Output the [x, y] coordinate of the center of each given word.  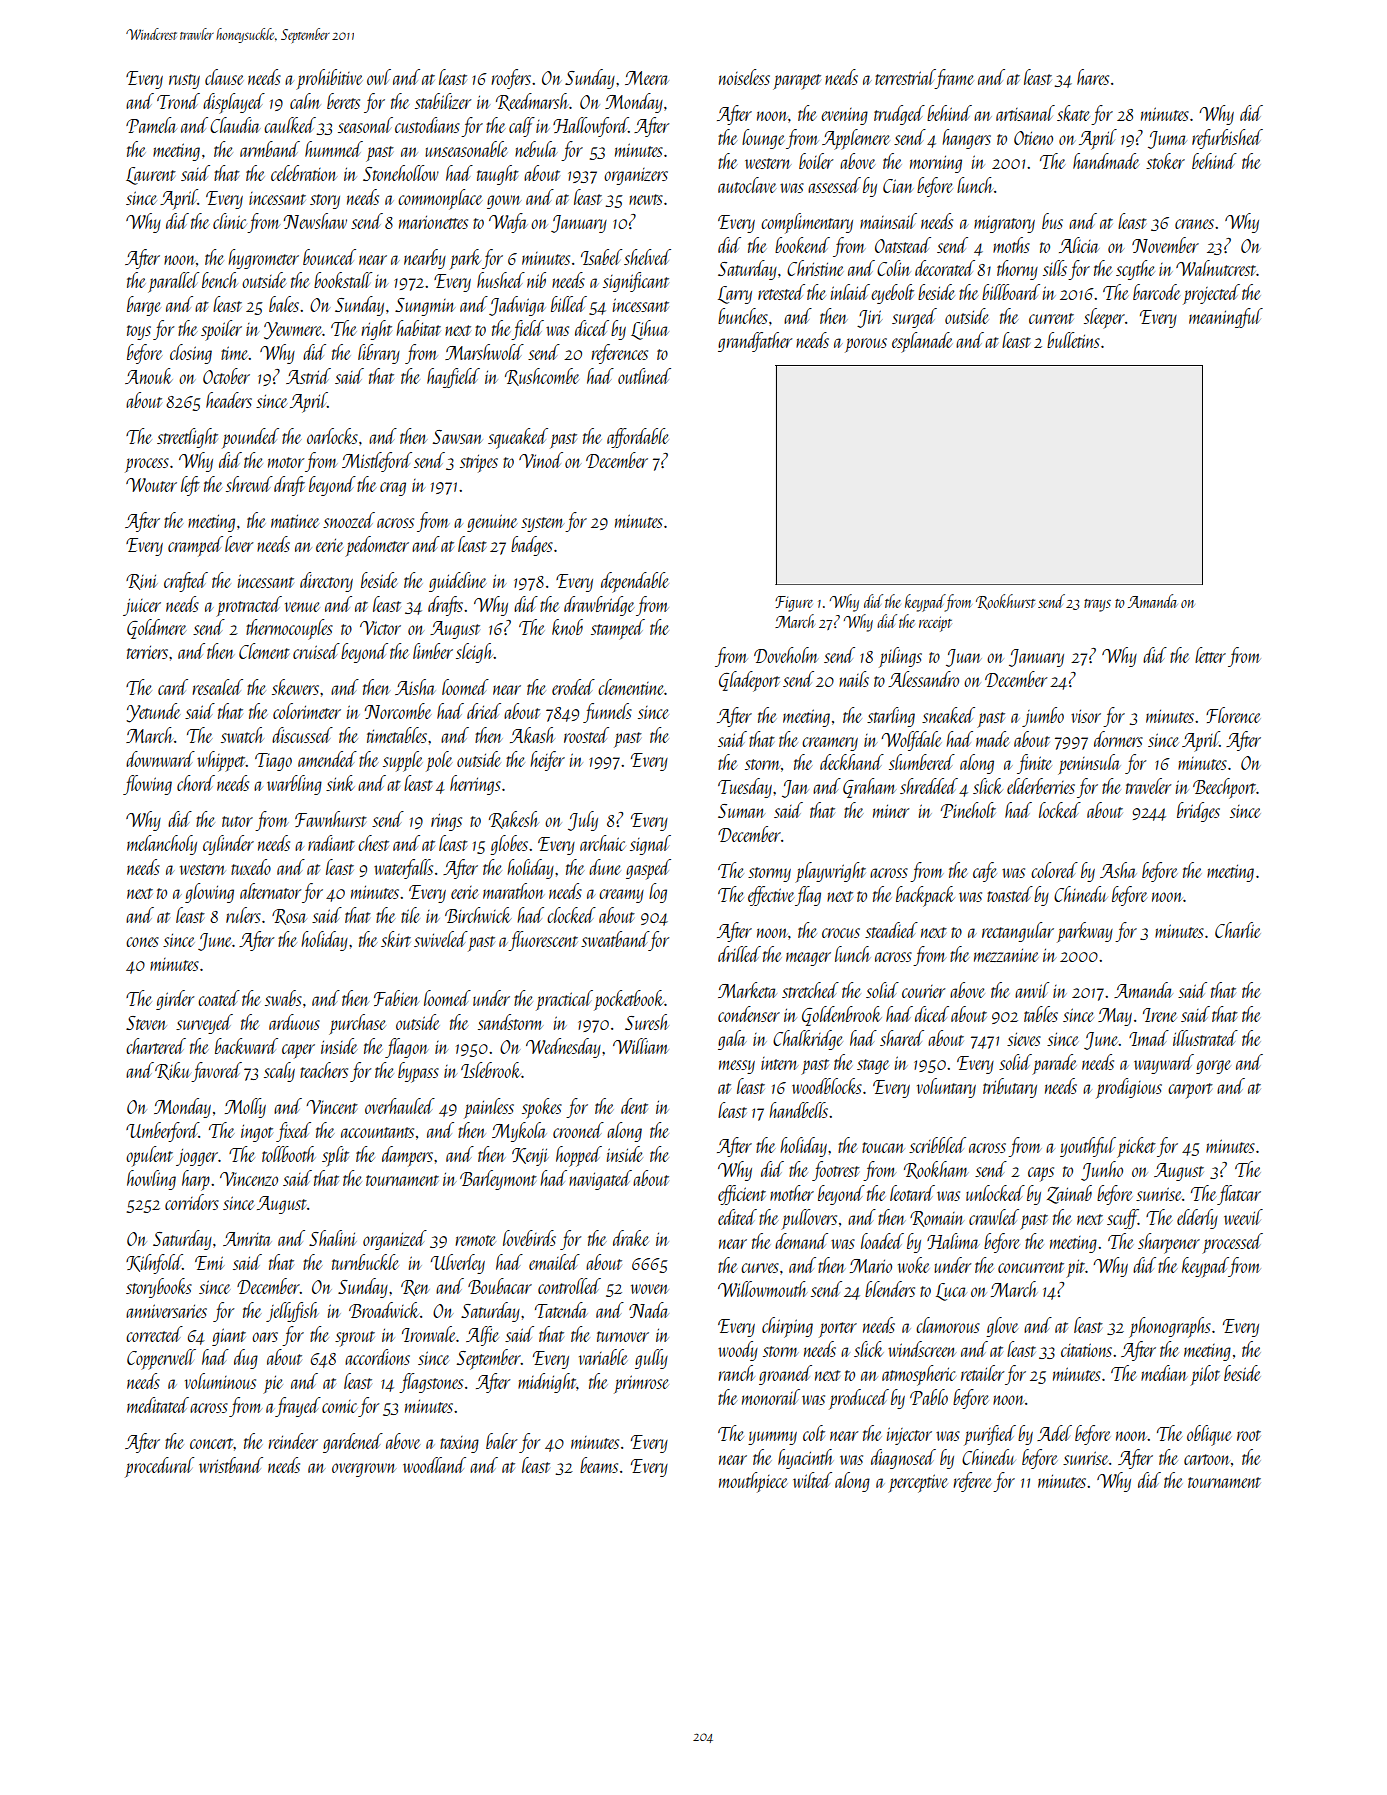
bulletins [1073, 340]
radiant [331, 843]
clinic [230, 221]
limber [433, 651]
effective [771, 896]
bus [1052, 221]
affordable [638, 438]
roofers [511, 79]
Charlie [1238, 930]
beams [599, 1465]
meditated [158, 1405]
